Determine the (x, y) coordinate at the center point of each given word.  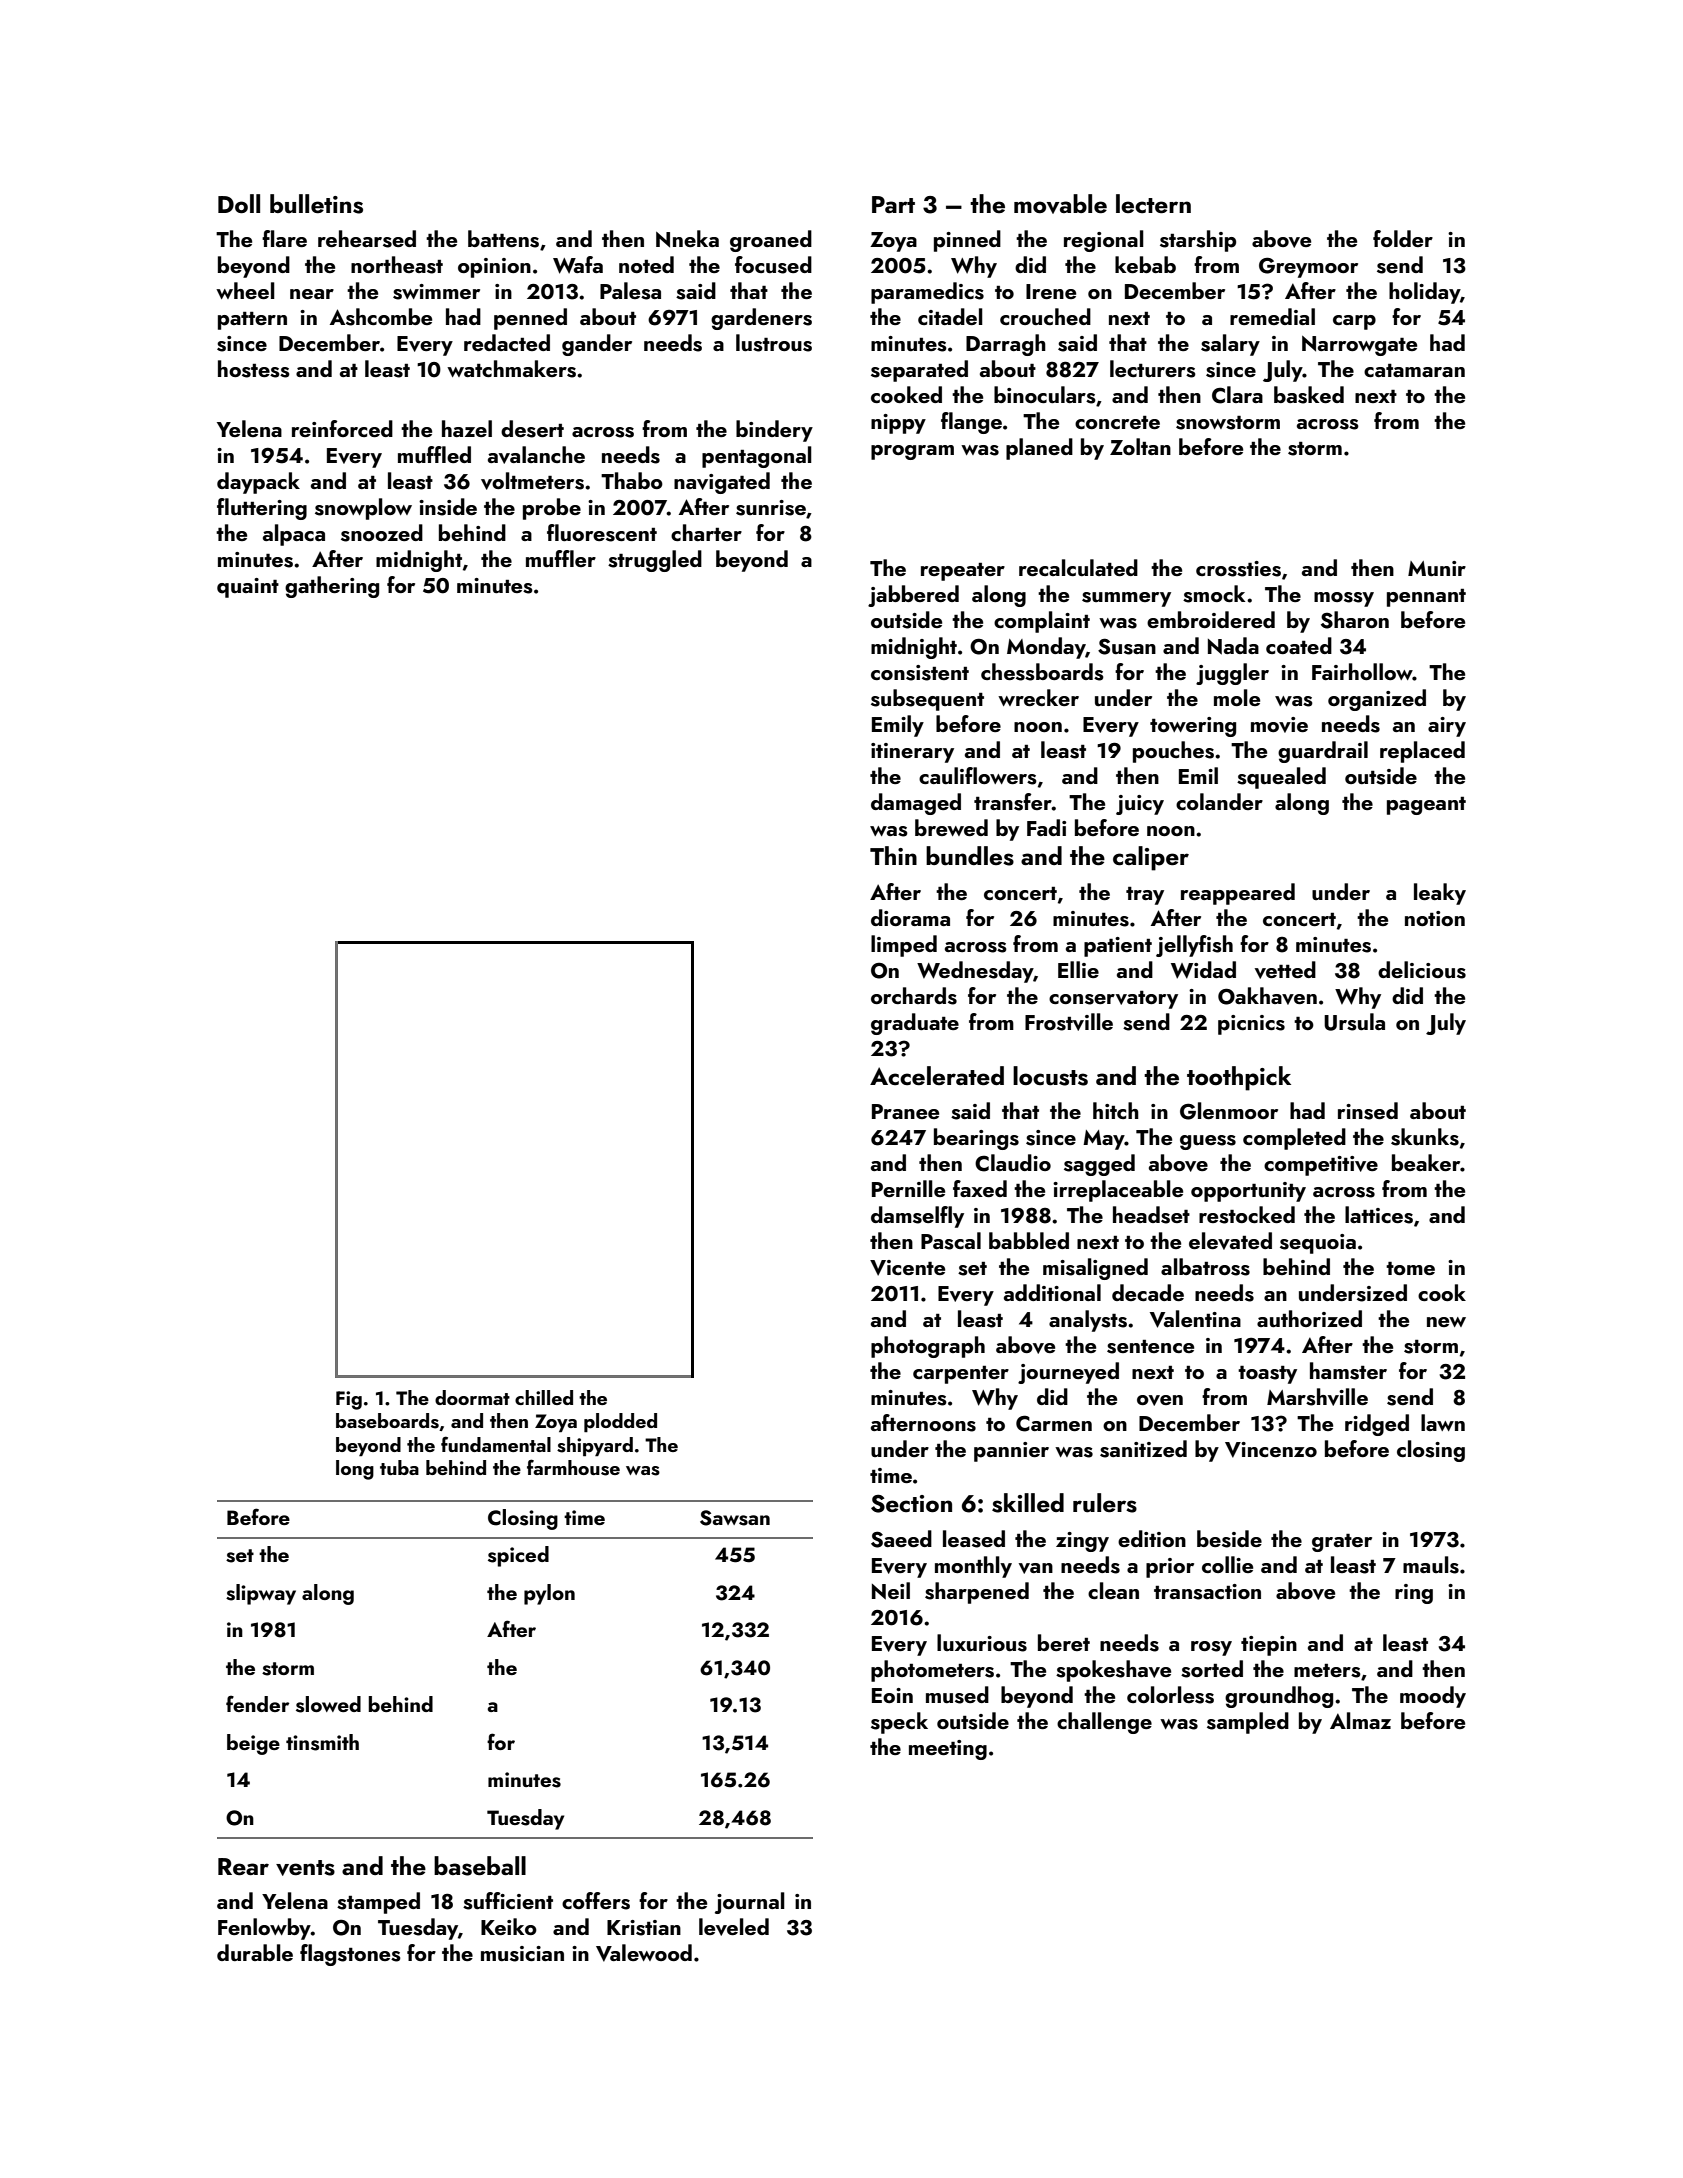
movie (1279, 725)
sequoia (1318, 1244)
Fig (349, 1400)
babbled (1029, 1240)
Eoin (892, 1695)
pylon (549, 1594)
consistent (920, 673)
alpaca (294, 535)
